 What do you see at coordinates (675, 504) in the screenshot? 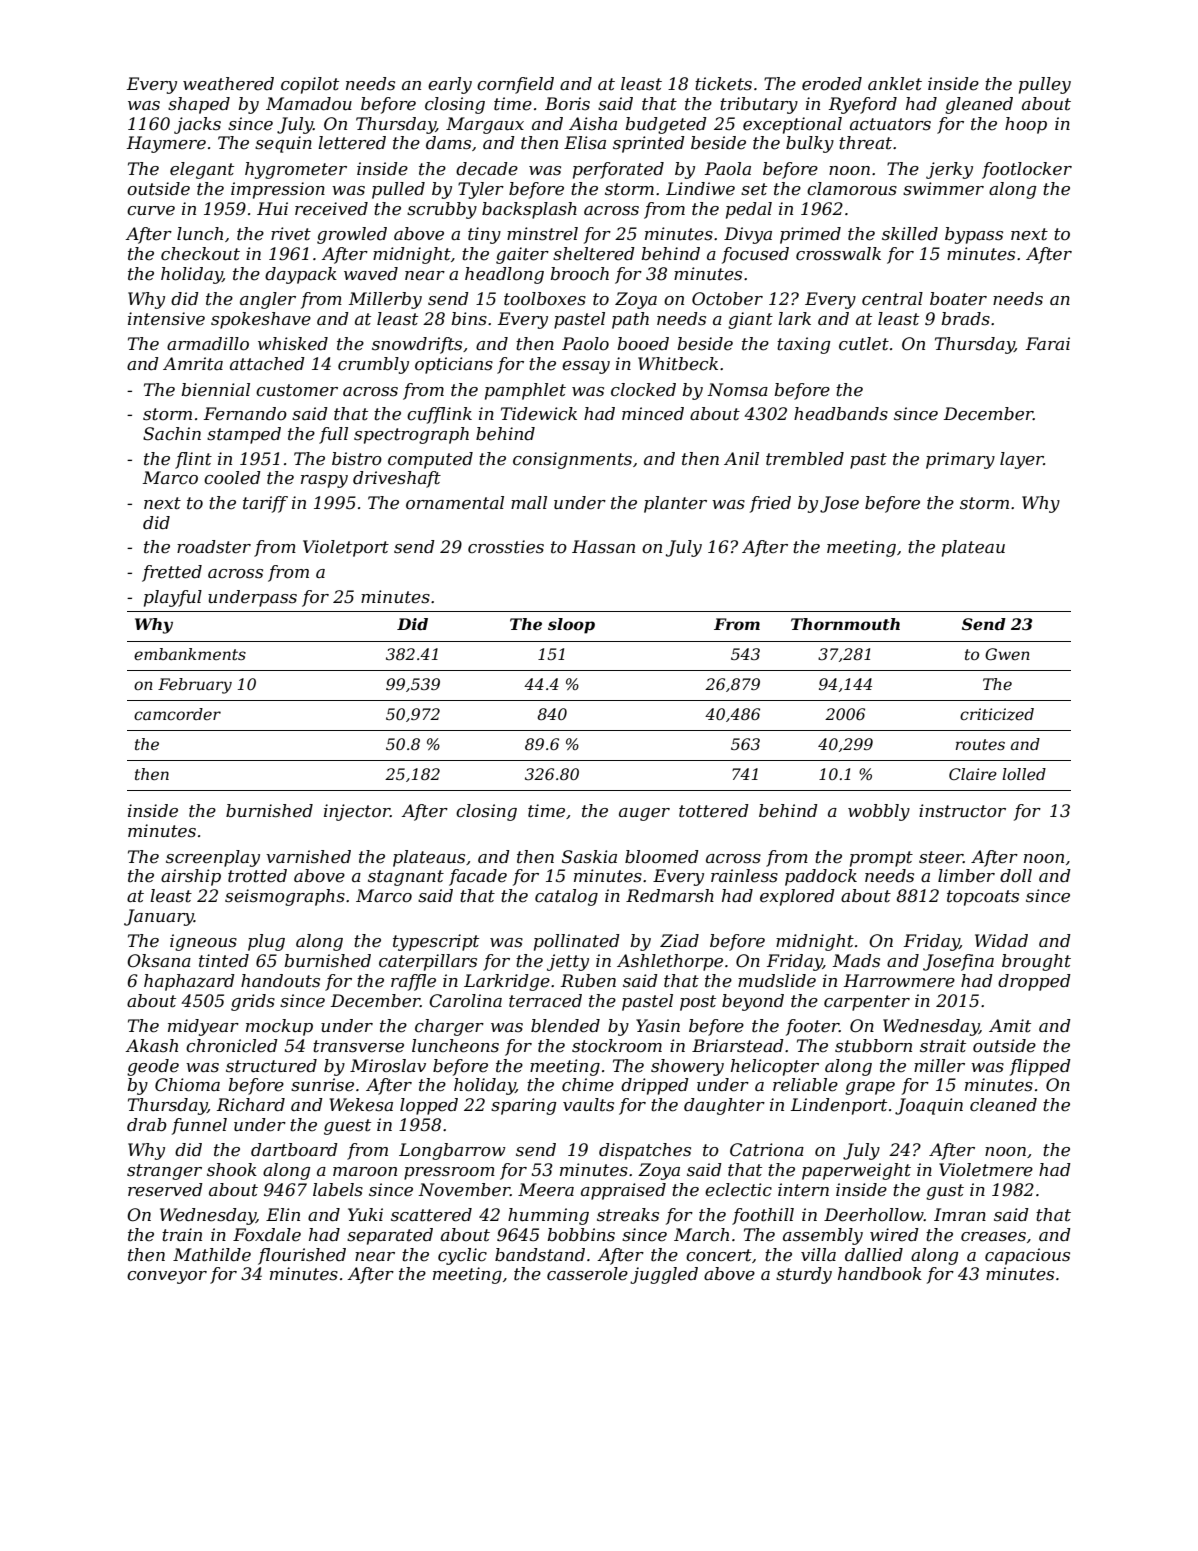
I see `planter` at bounding box center [675, 504].
